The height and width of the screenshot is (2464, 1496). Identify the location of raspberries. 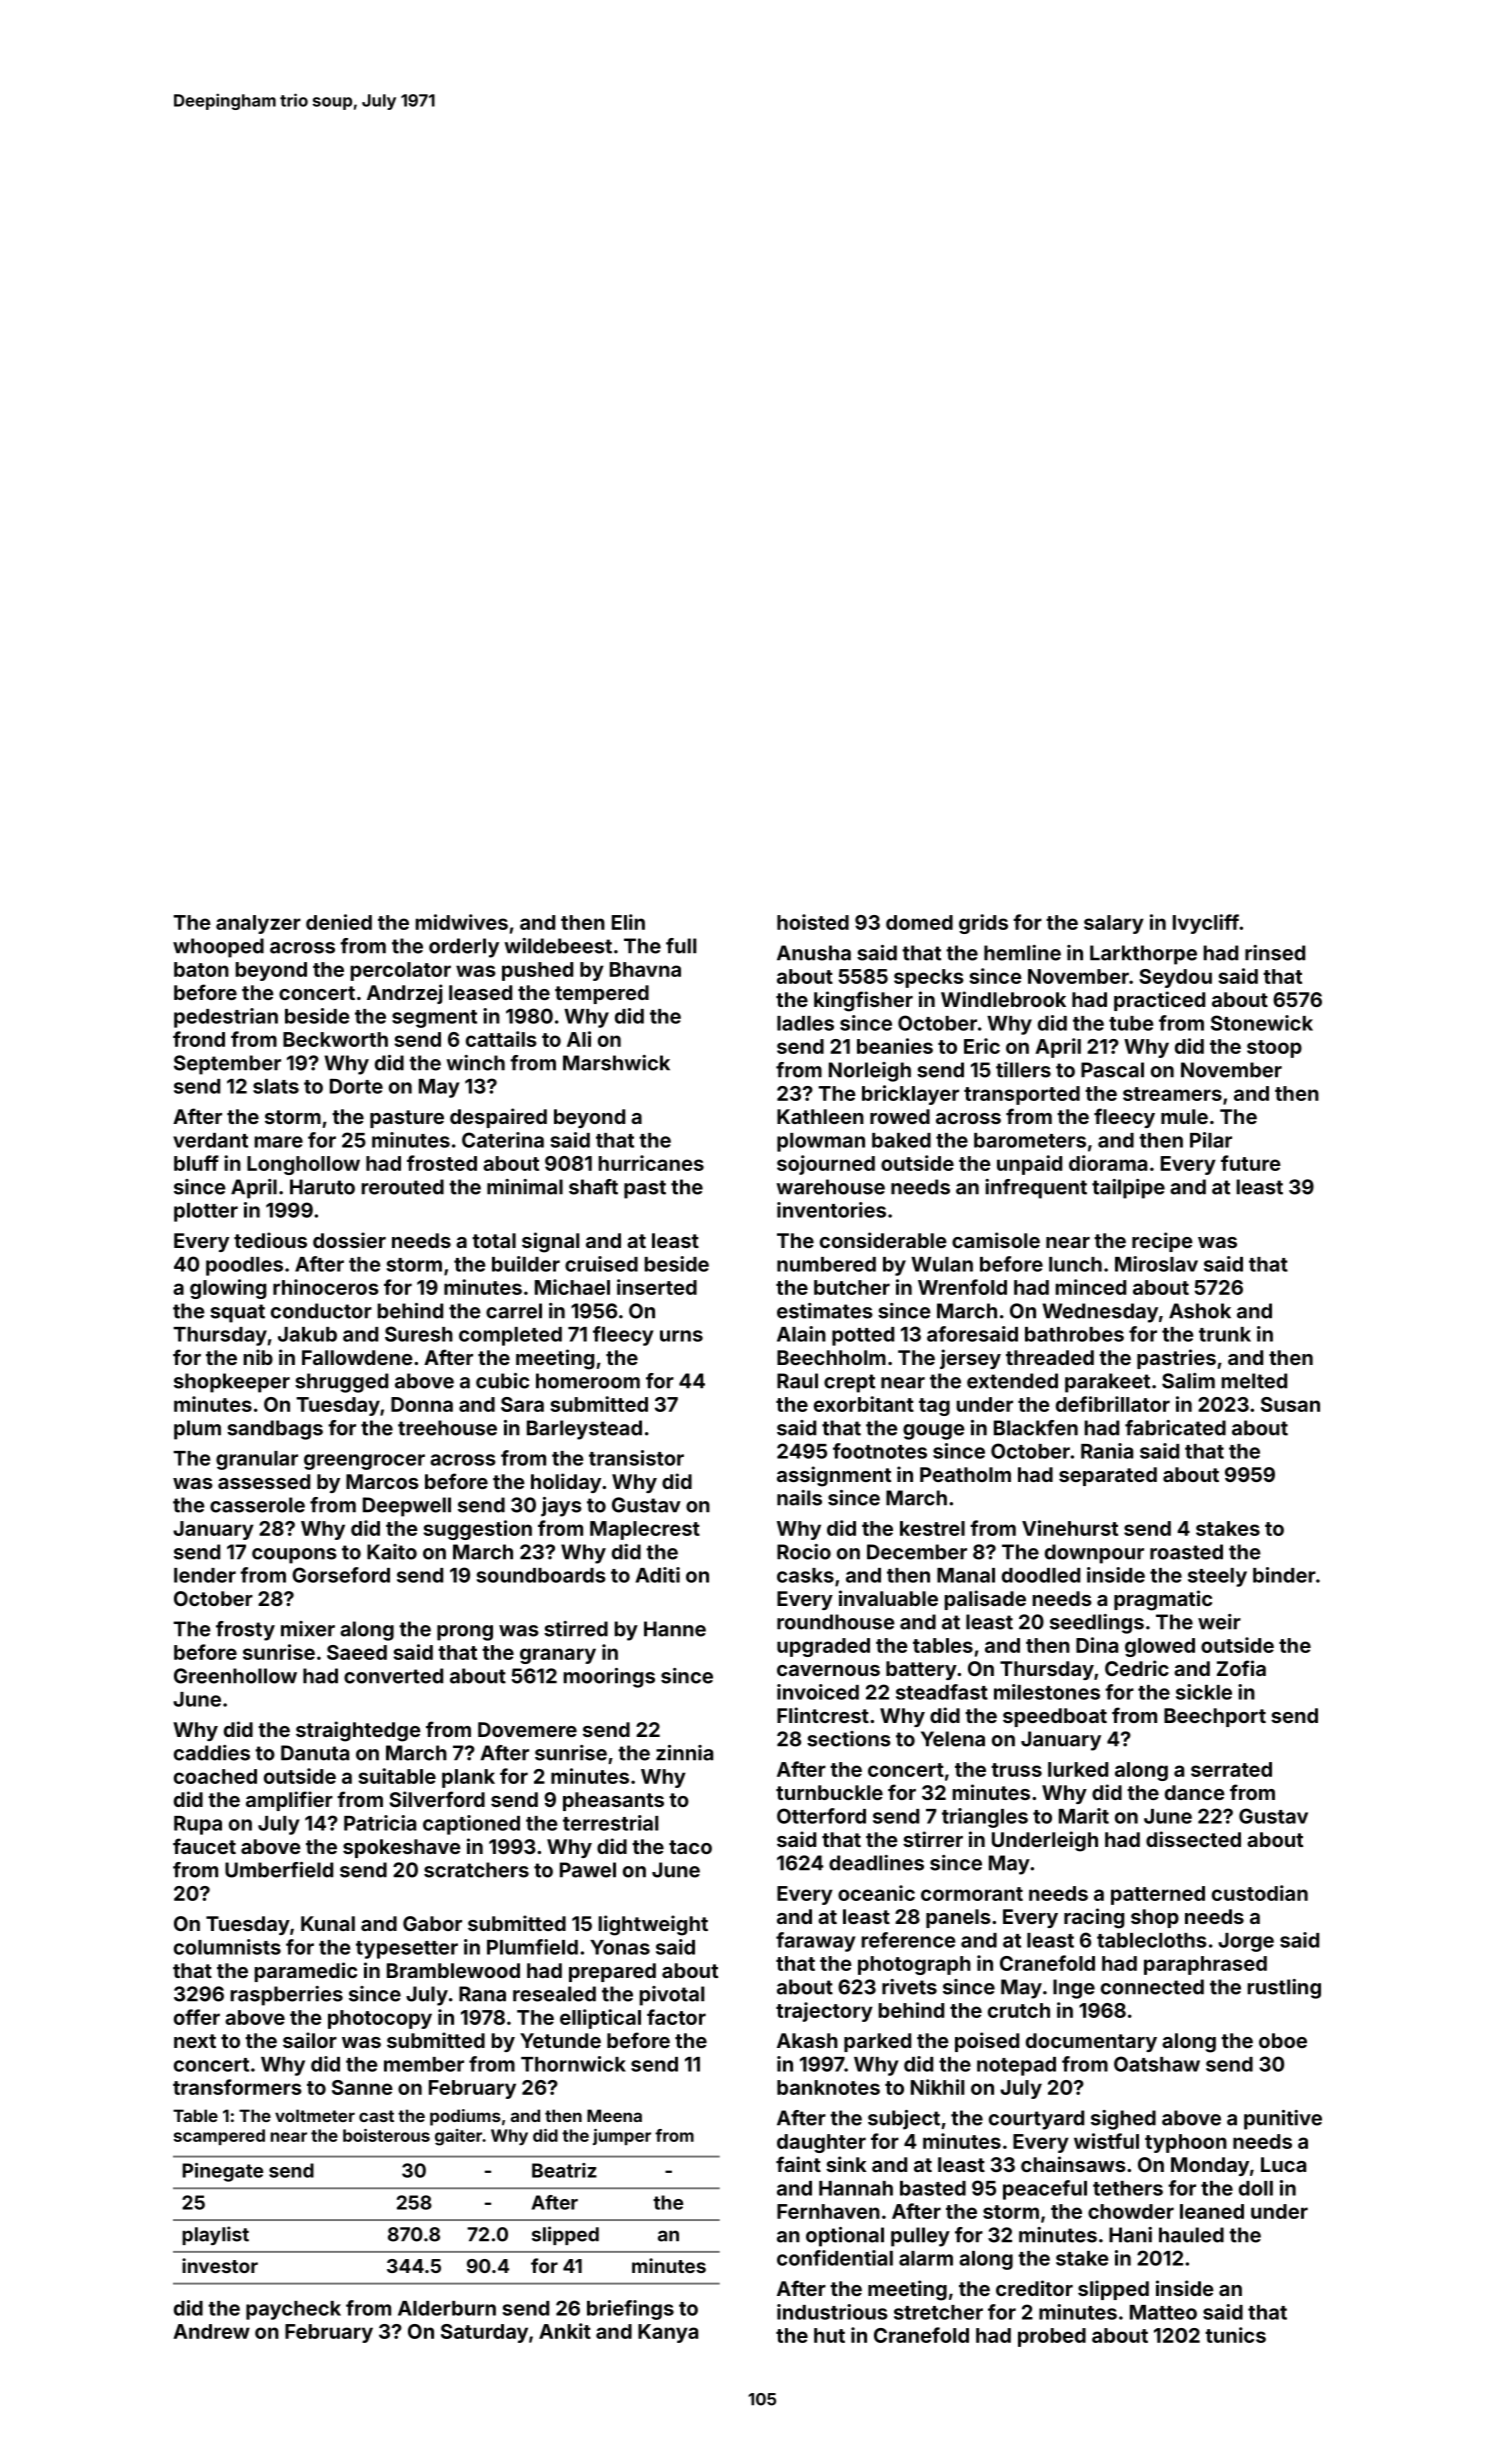
(287, 1996).
